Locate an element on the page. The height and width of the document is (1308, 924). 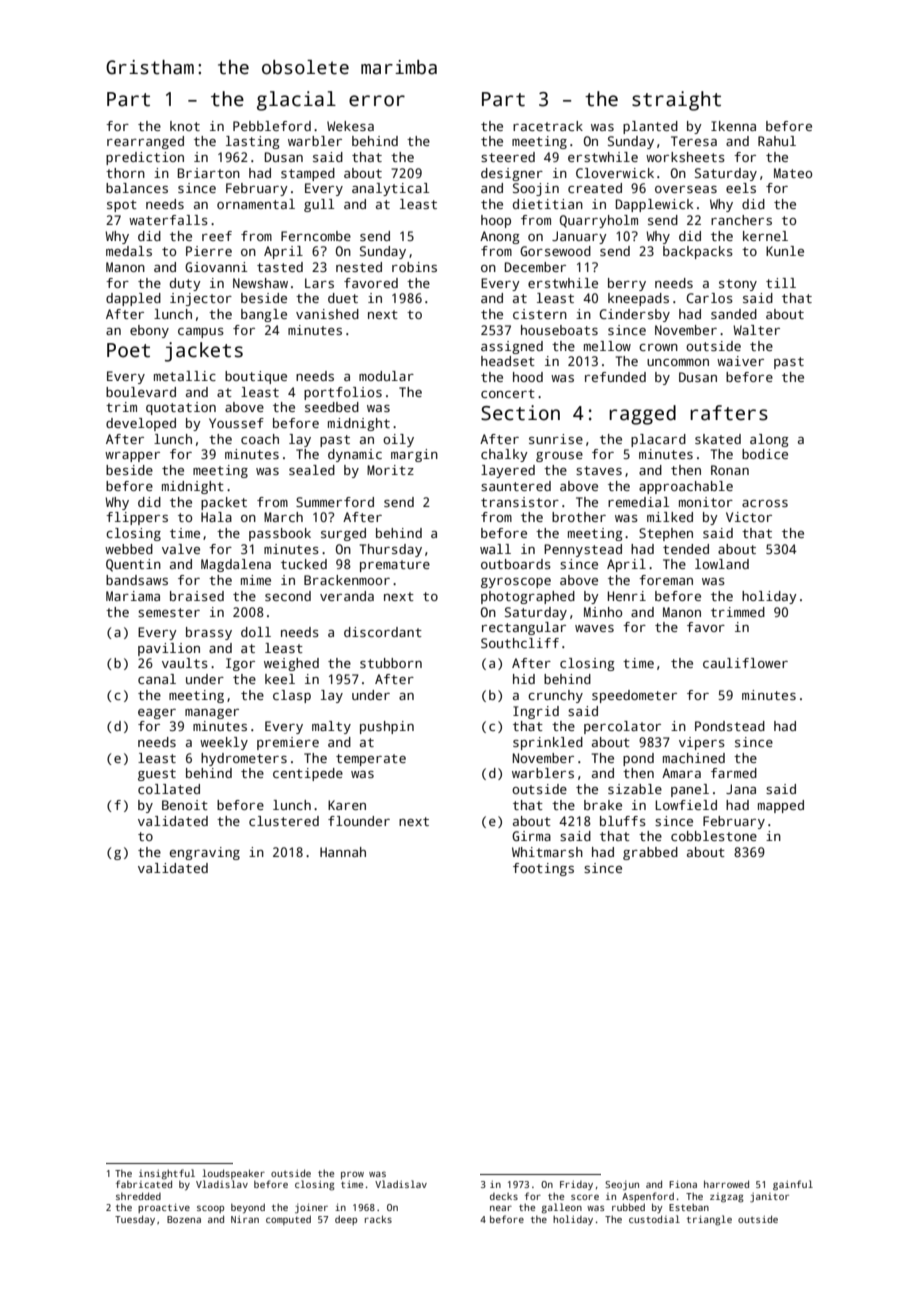
Rahul is located at coordinates (777, 141).
